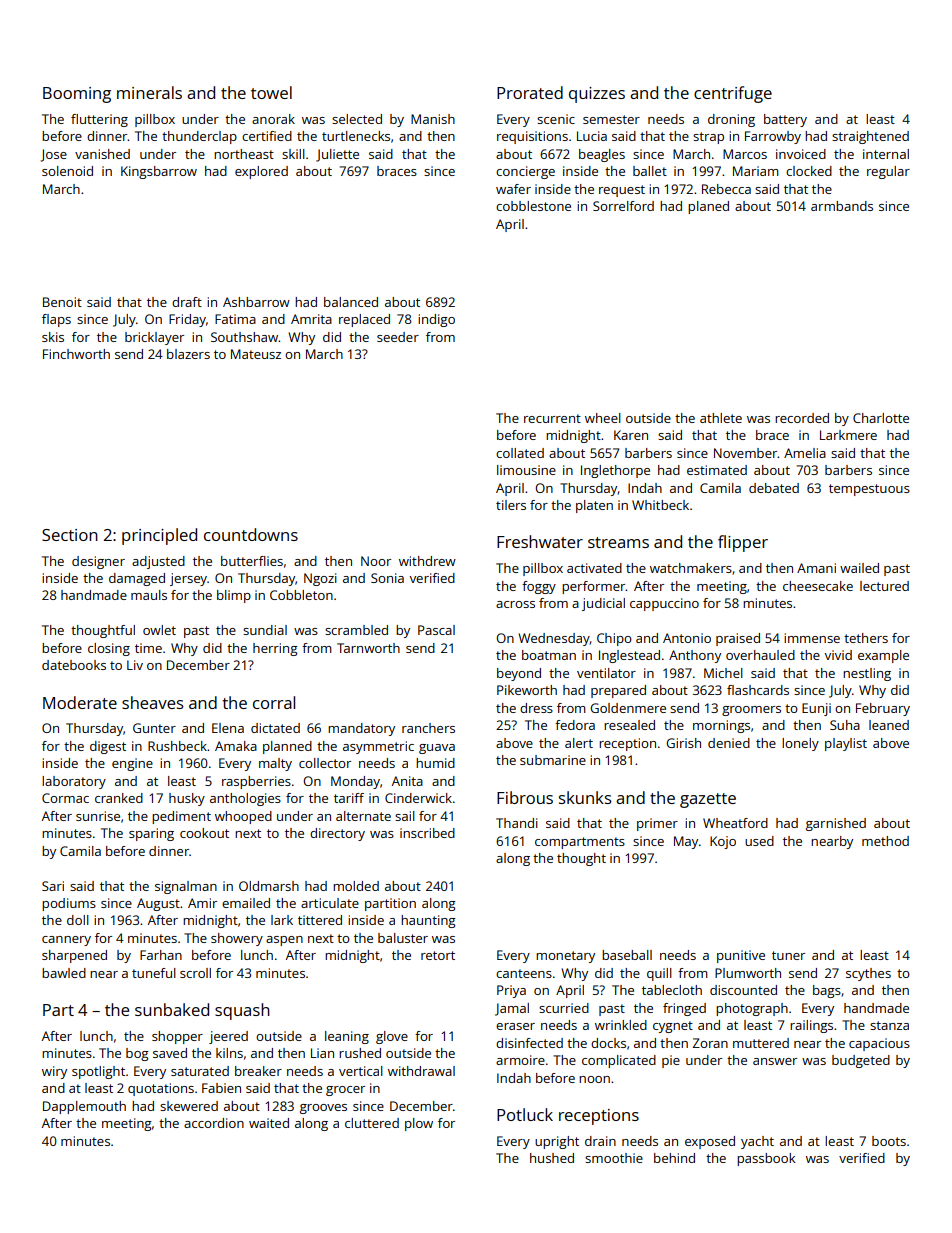  Describe the element at coordinates (695, 656) in the image. I see `Anthony` at that location.
